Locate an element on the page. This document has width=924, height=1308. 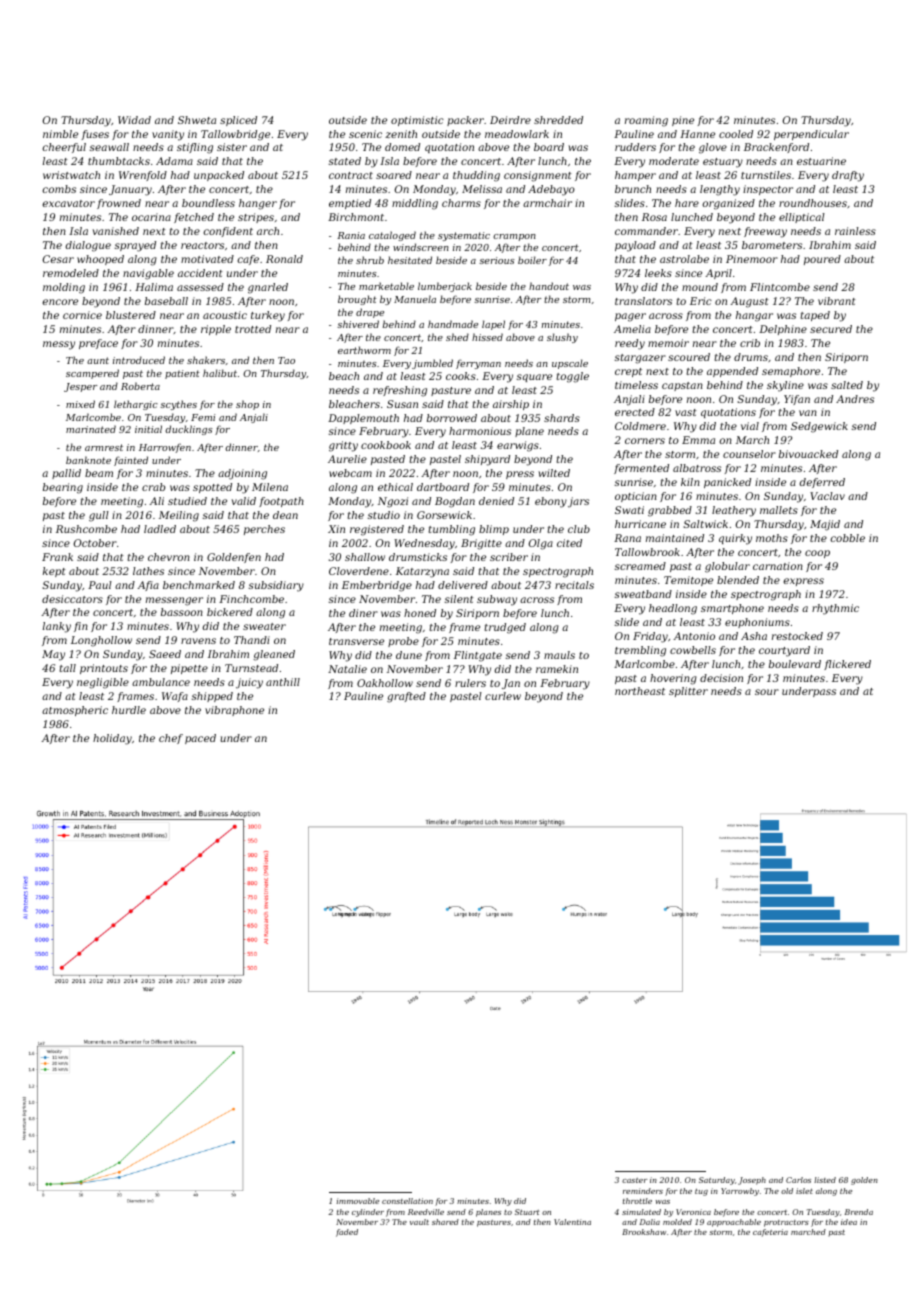
optimistic is located at coordinates (417, 121).
